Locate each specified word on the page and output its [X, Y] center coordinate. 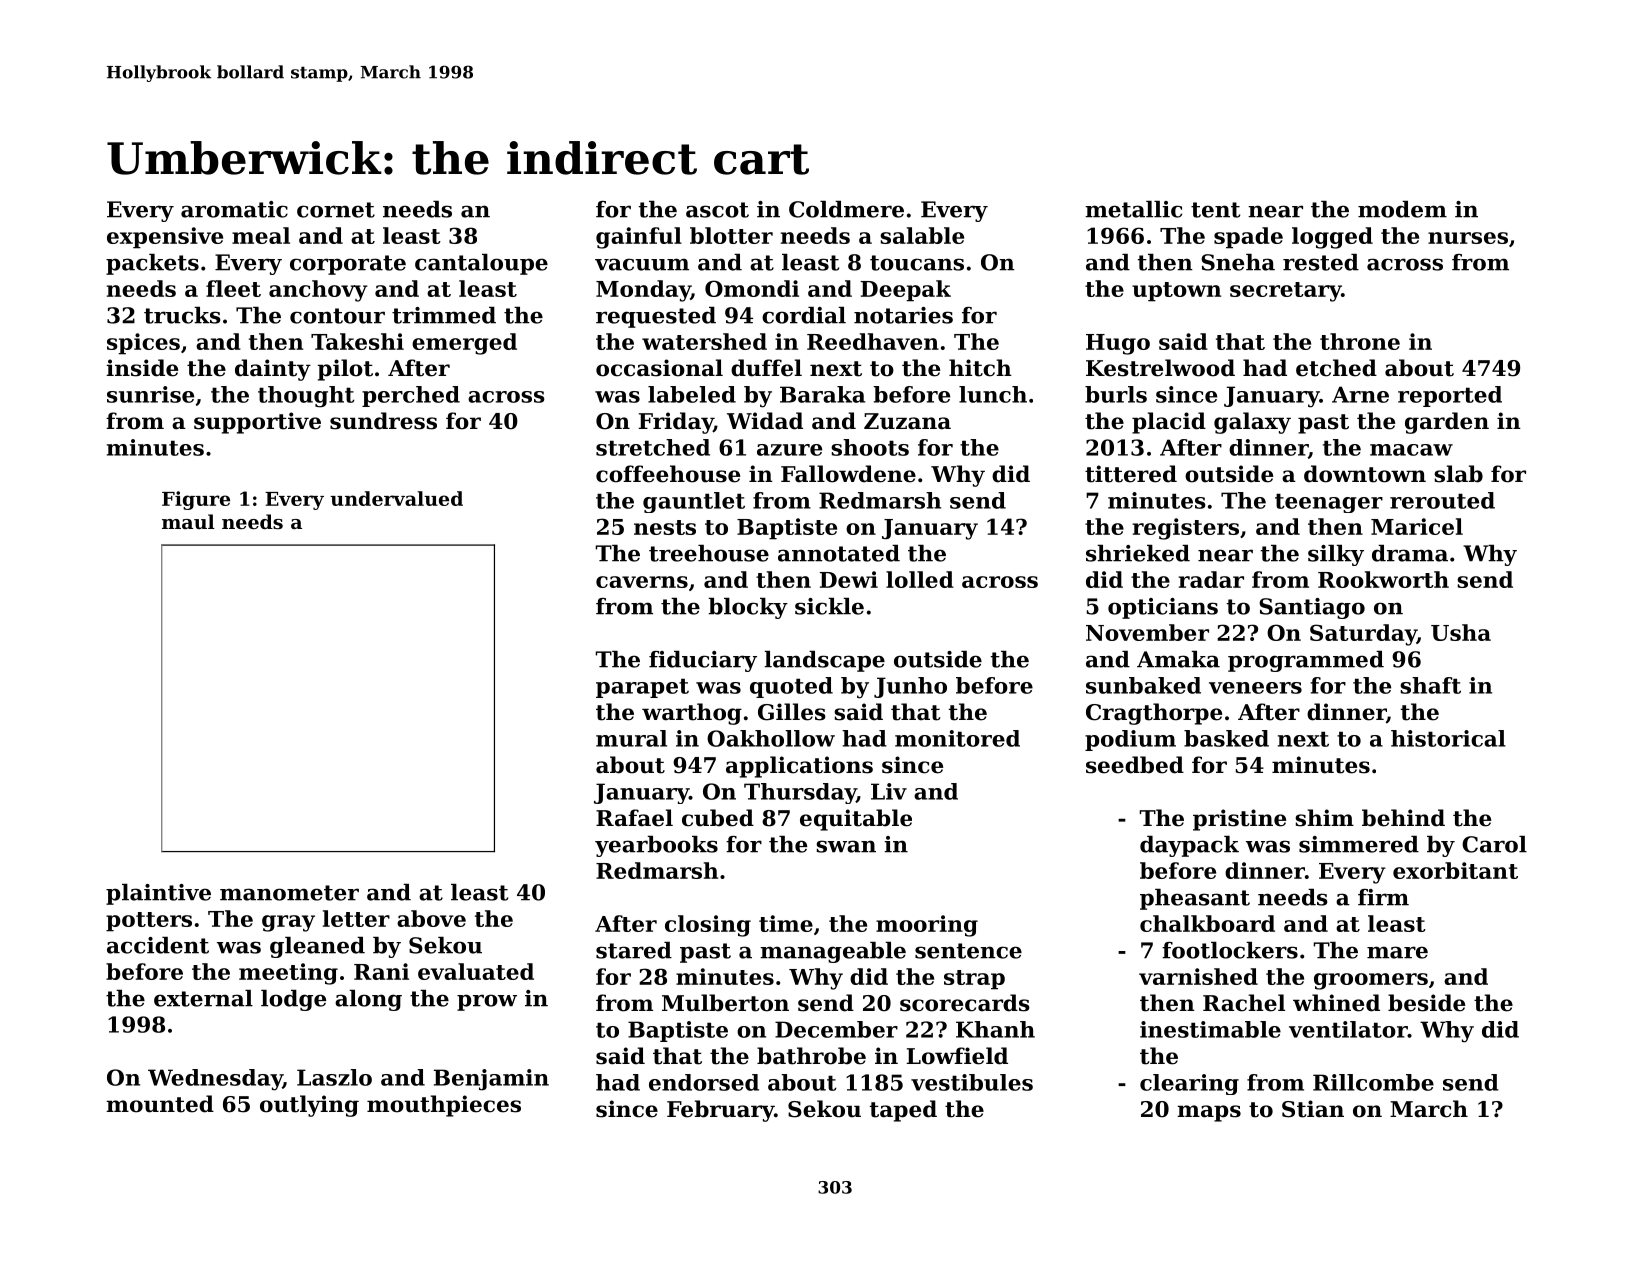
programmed [1306, 661]
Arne [1360, 394]
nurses [1468, 238]
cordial [804, 315]
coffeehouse [668, 474]
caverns [642, 582]
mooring [927, 926]
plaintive [158, 894]
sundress [383, 421]
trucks [182, 315]
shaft [1430, 685]
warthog [692, 714]
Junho [910, 687]
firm [1383, 897]
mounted [160, 1104]
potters [149, 922]
